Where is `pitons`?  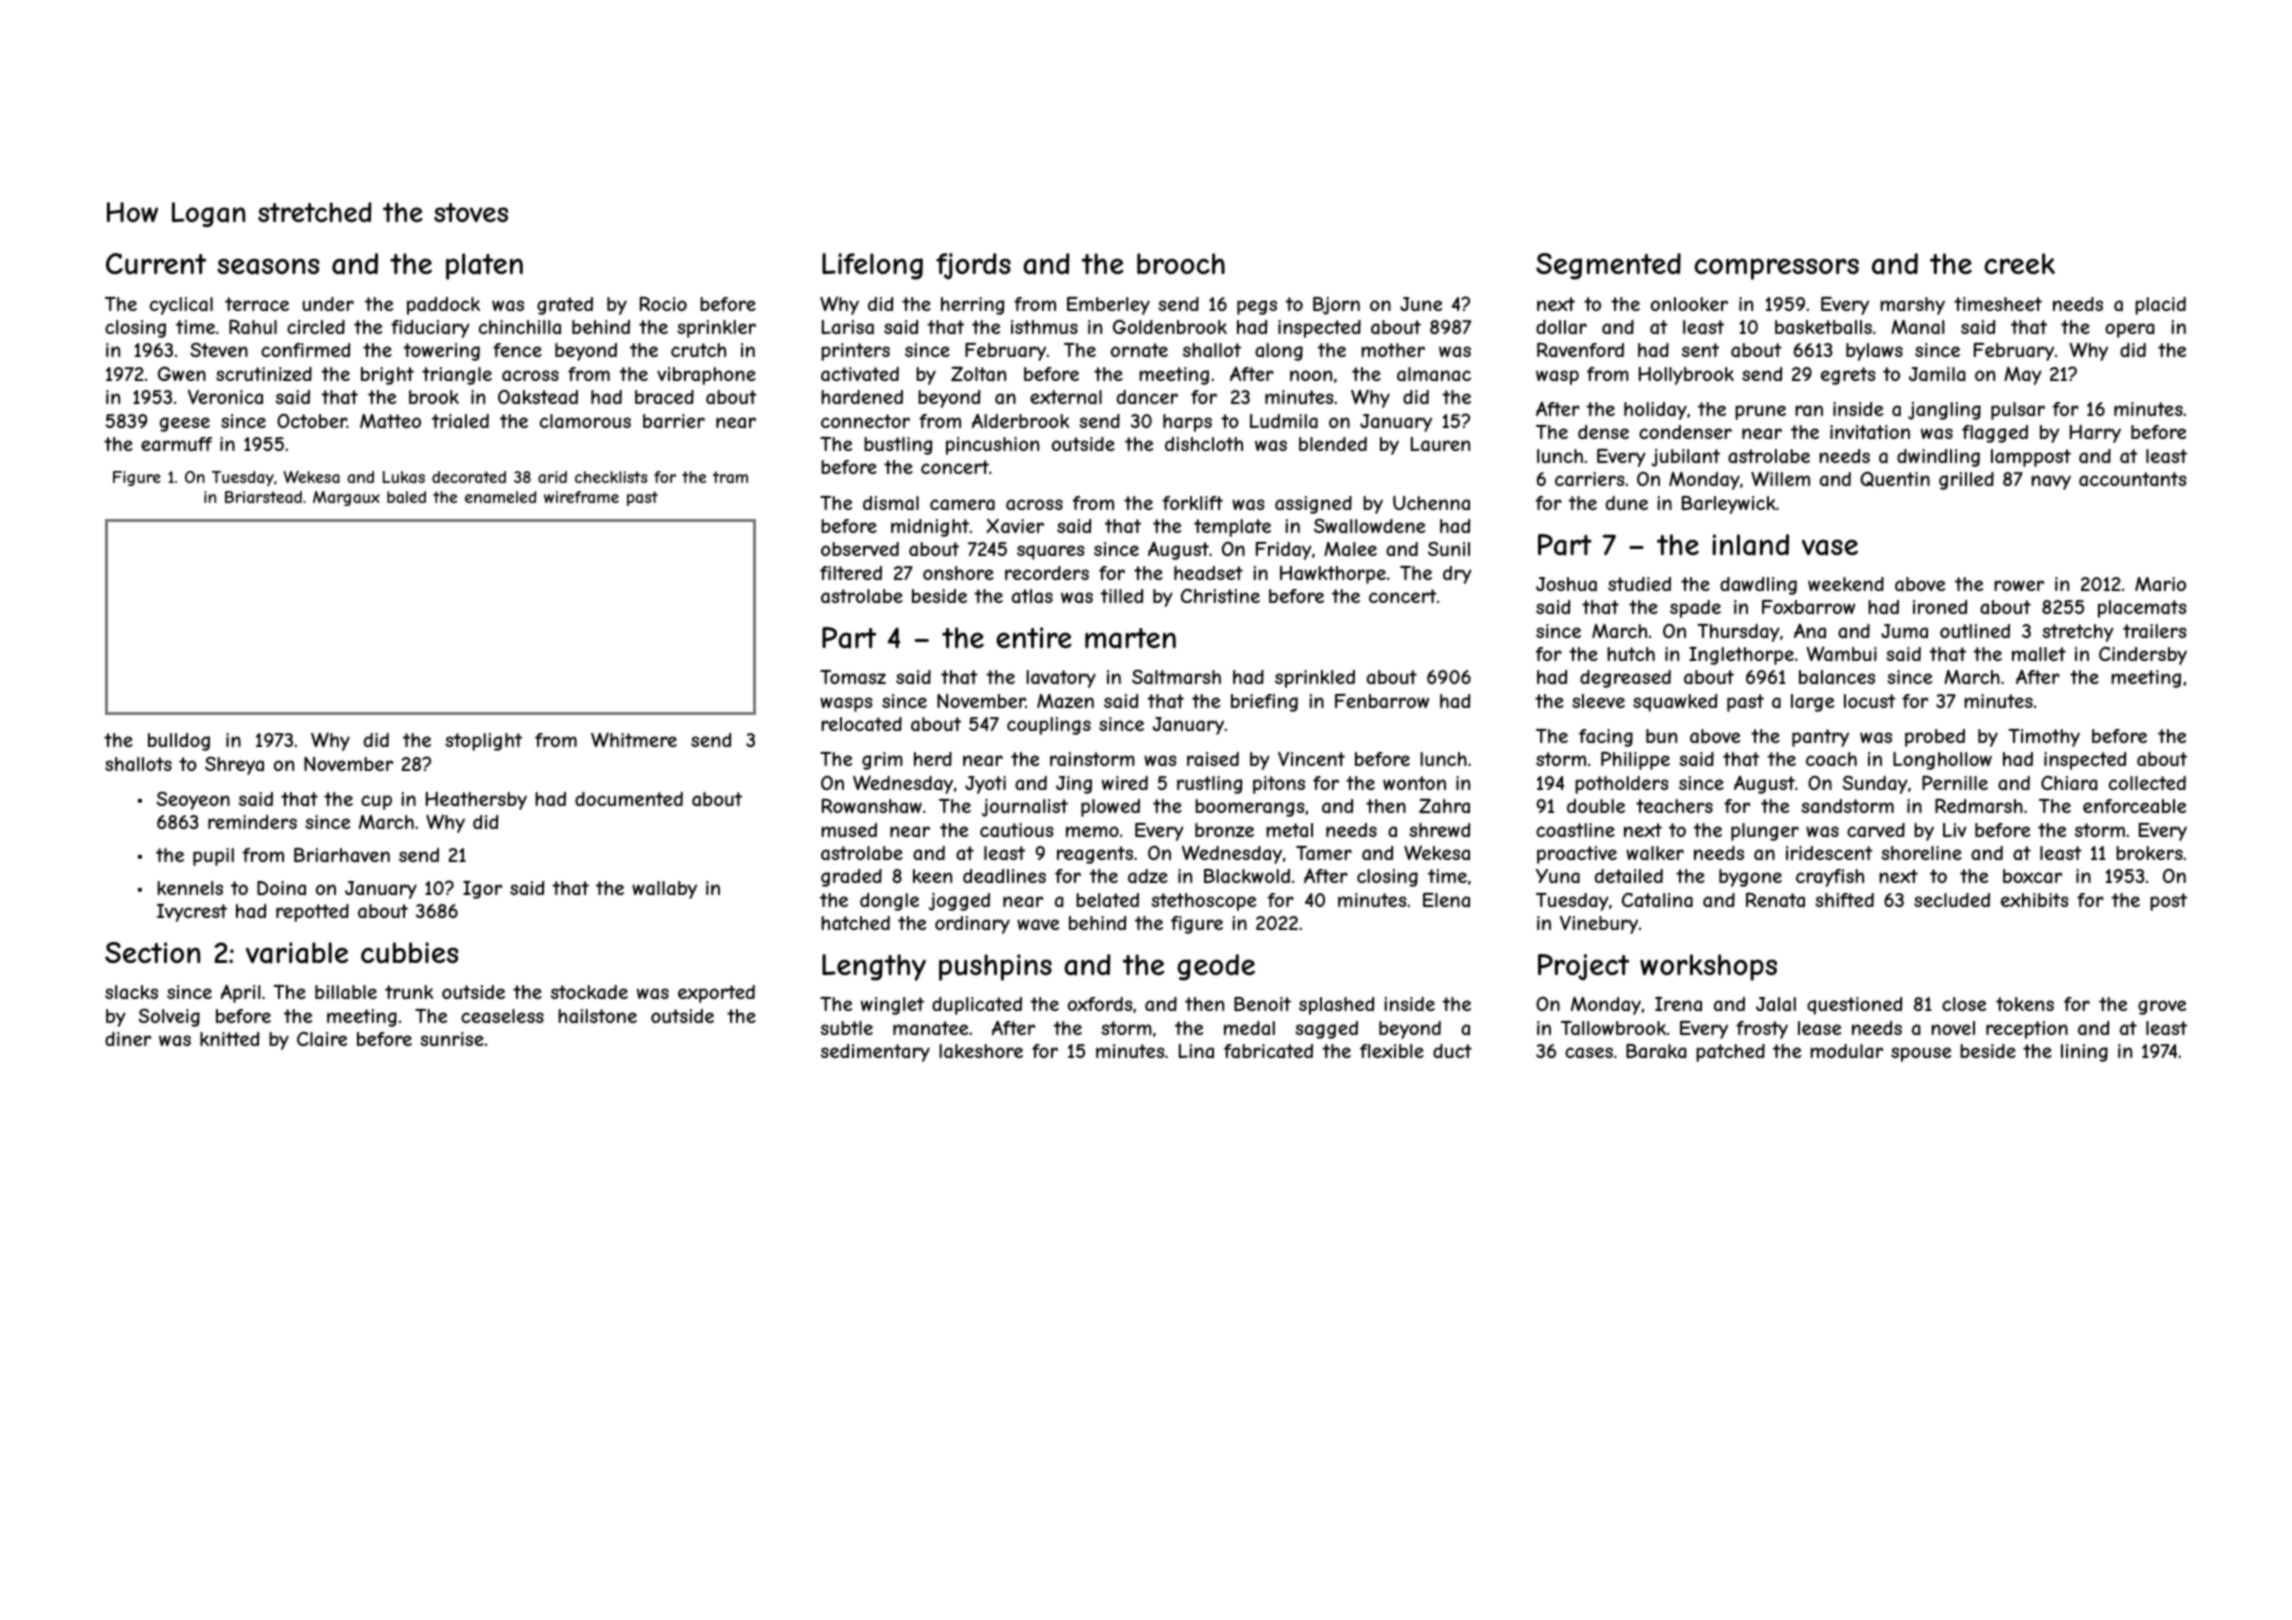 pitons is located at coordinates (1279, 785).
